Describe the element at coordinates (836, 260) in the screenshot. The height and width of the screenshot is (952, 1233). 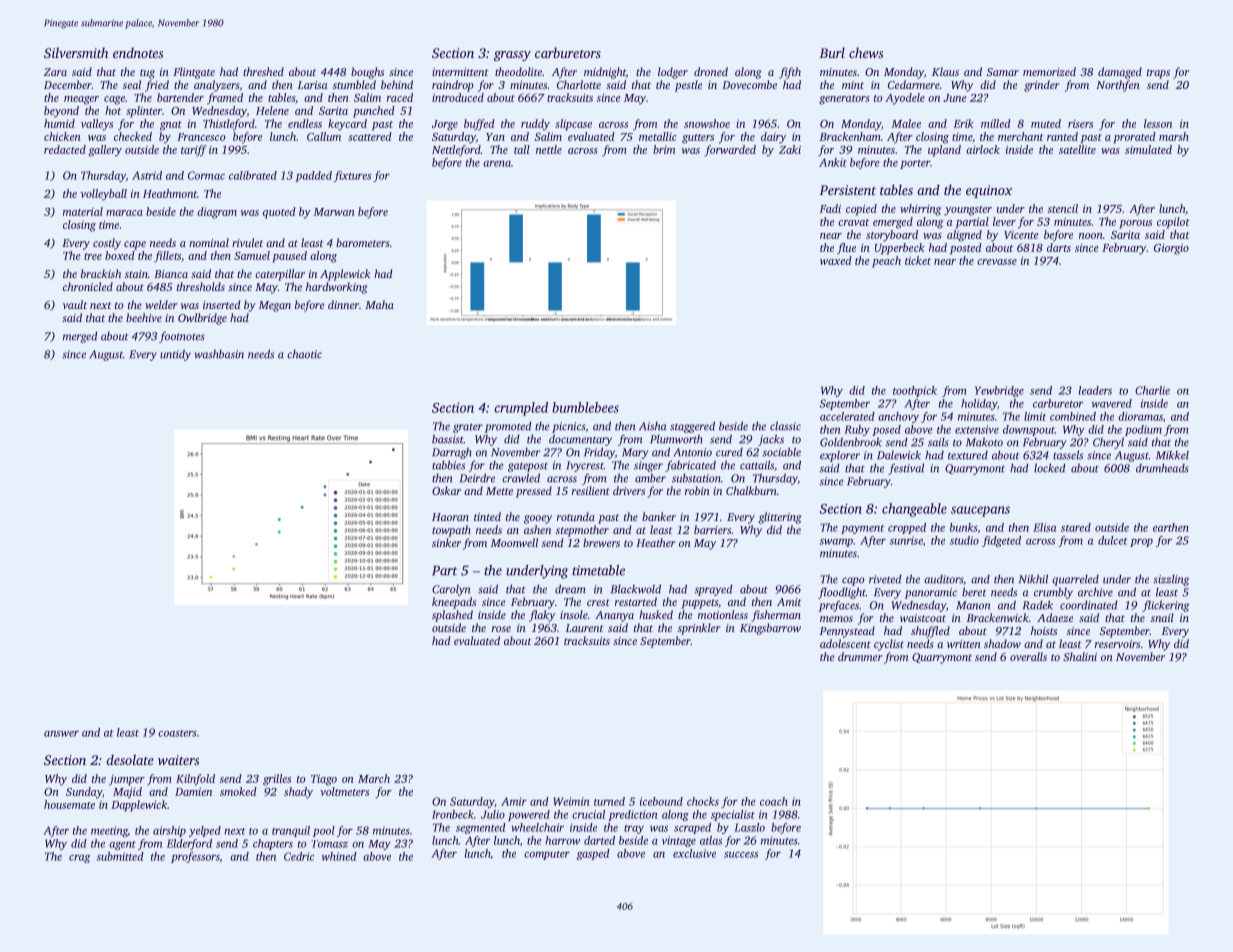
I see `waxed` at that location.
